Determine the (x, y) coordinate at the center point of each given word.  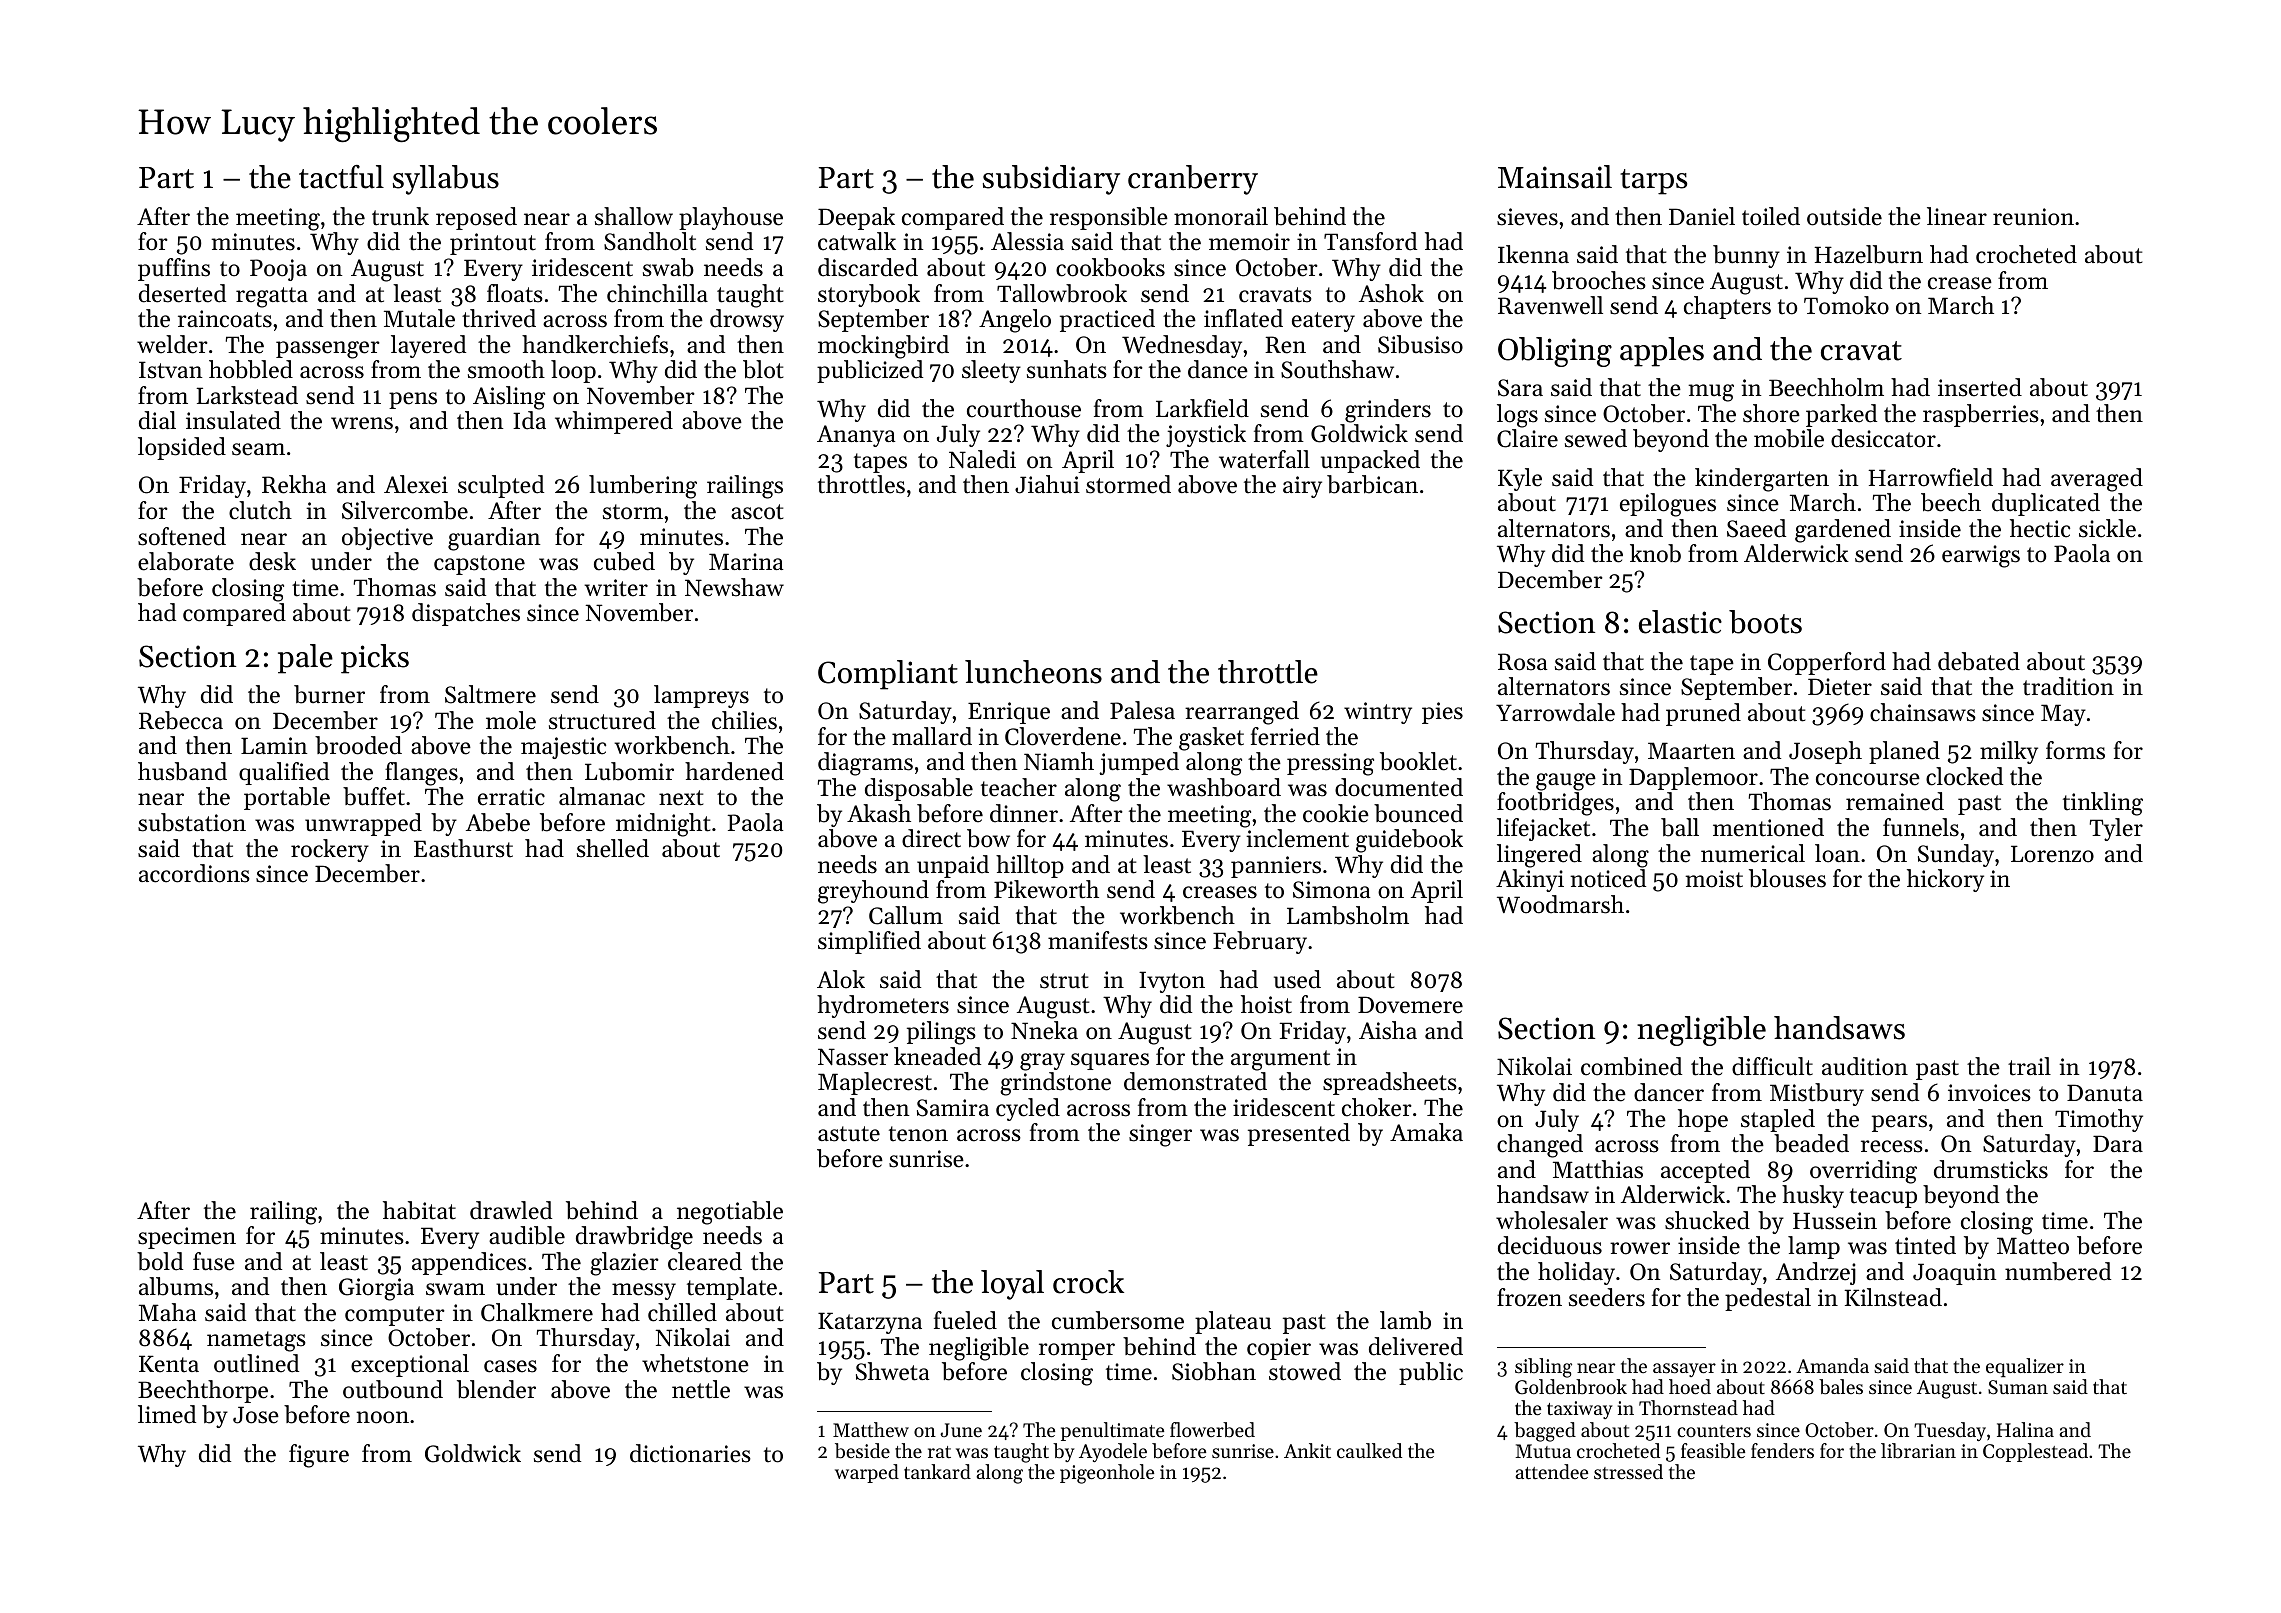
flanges (421, 774)
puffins (174, 269)
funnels (1921, 827)
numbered (2058, 1271)
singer (1160, 1135)
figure (319, 1456)
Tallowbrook (1062, 293)
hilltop (1030, 866)
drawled (511, 1210)
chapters (1727, 307)
